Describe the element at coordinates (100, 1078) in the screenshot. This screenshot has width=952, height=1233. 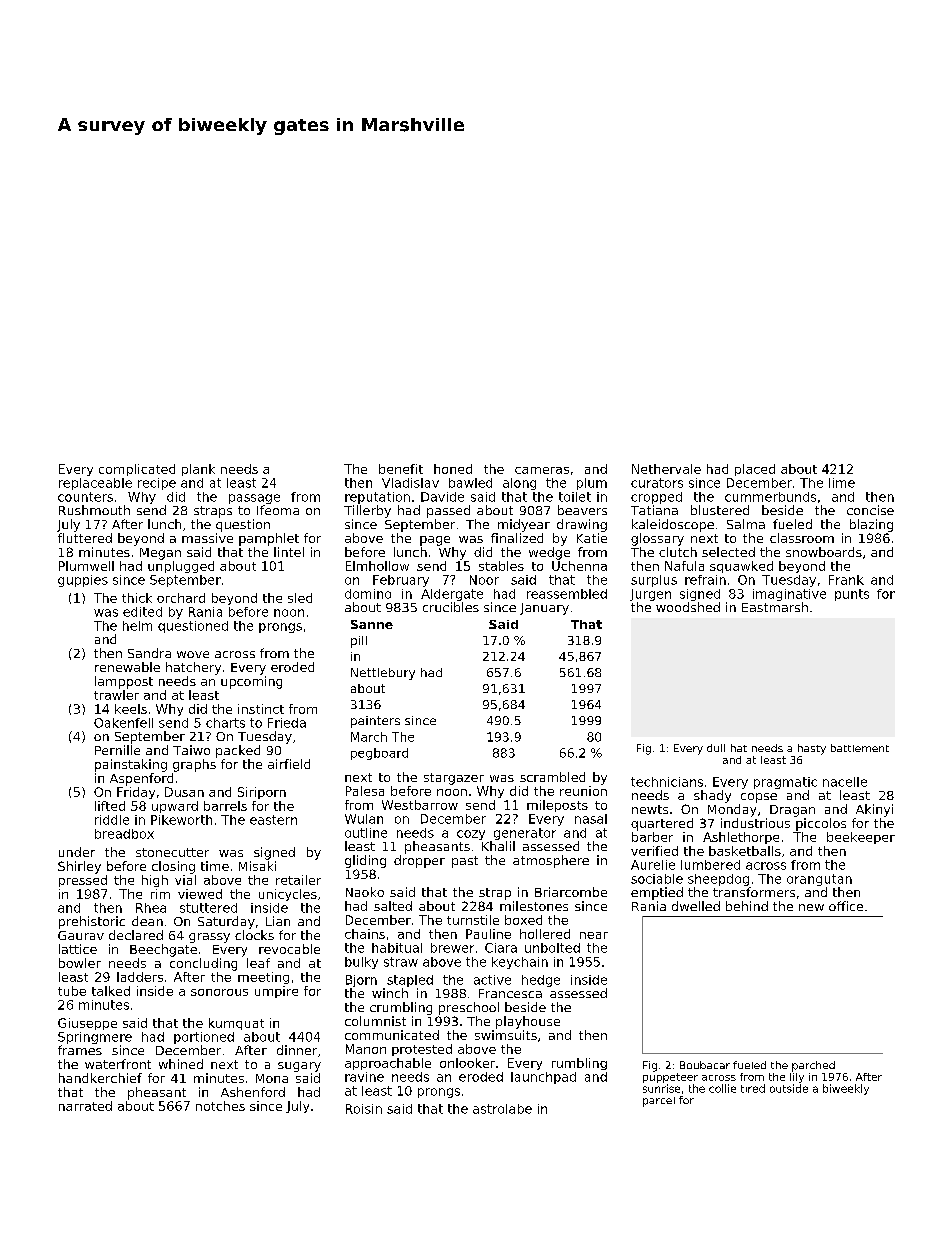
I see `handkerchief` at that location.
